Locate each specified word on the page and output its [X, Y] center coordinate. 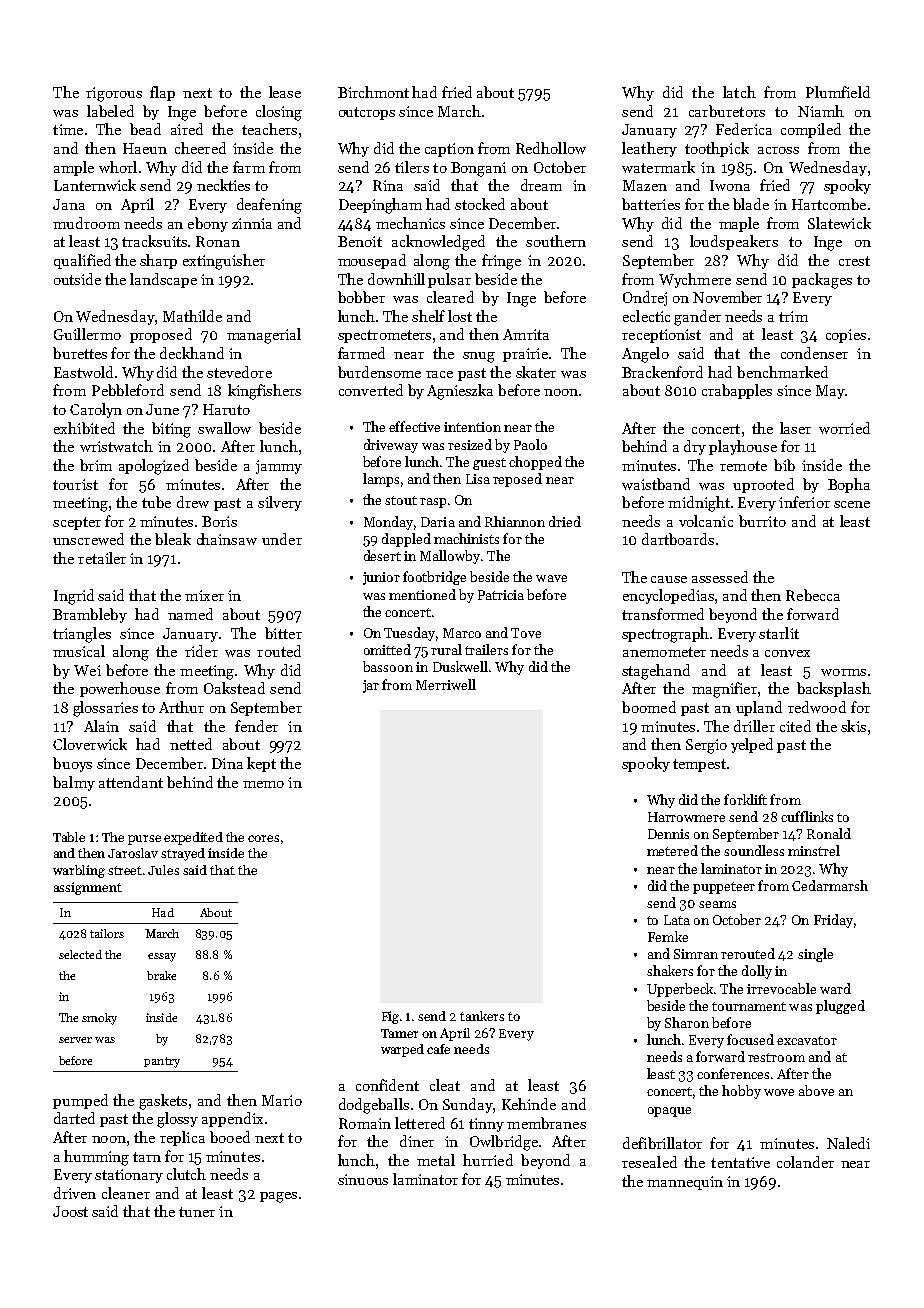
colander [805, 1162]
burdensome [379, 372]
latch [739, 92]
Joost [70, 1211]
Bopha [849, 485]
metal [436, 1160]
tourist [75, 484]
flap [162, 93]
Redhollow [551, 148]
